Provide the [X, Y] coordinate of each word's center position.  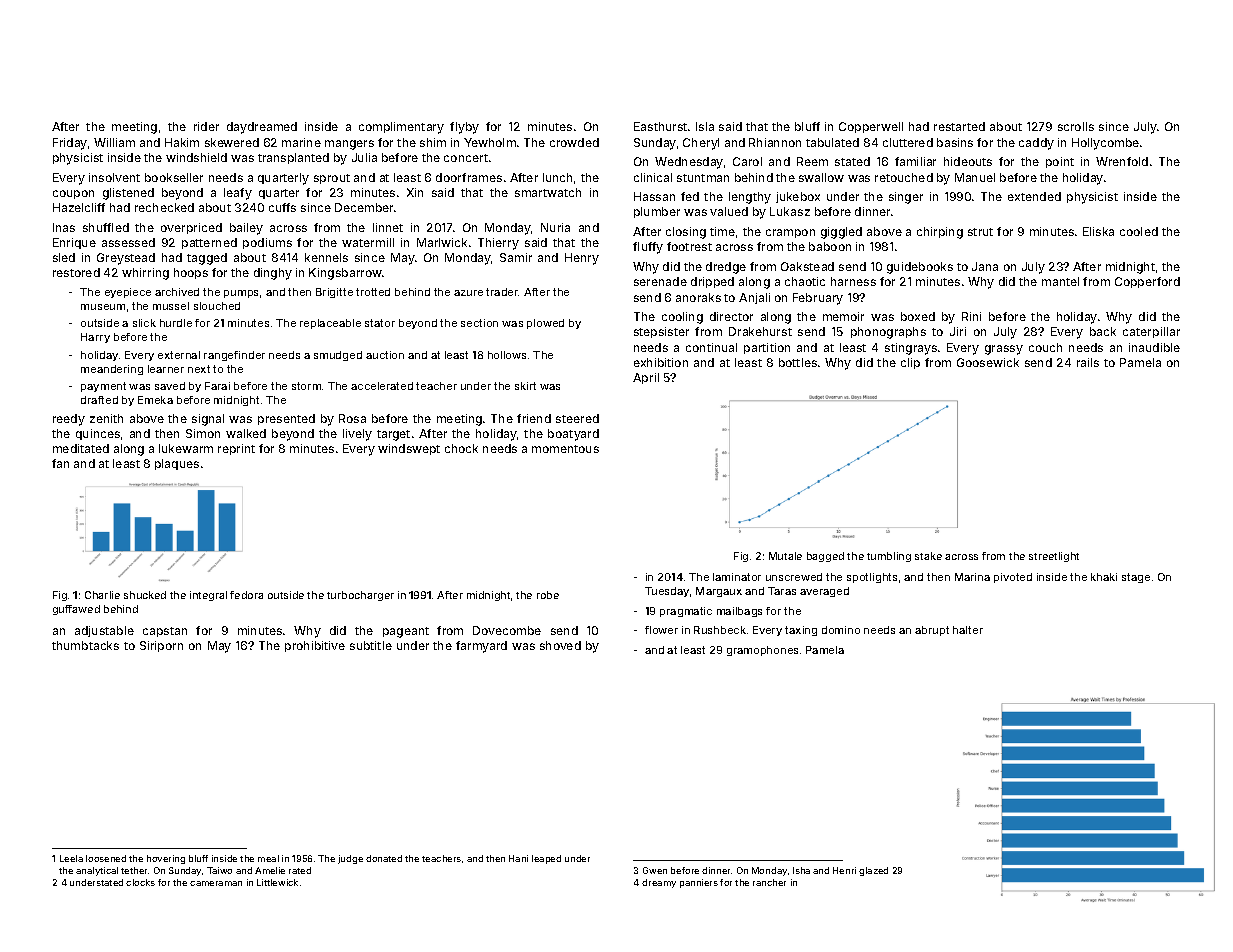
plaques [177, 464]
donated [384, 858]
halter [968, 630]
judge [350, 859]
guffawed [76, 610]
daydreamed [262, 128]
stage [1136, 578]
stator [380, 323]
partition [767, 348]
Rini [971, 316]
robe [548, 595]
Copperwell [871, 127]
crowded [574, 142]
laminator [737, 577]
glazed [873, 871]
